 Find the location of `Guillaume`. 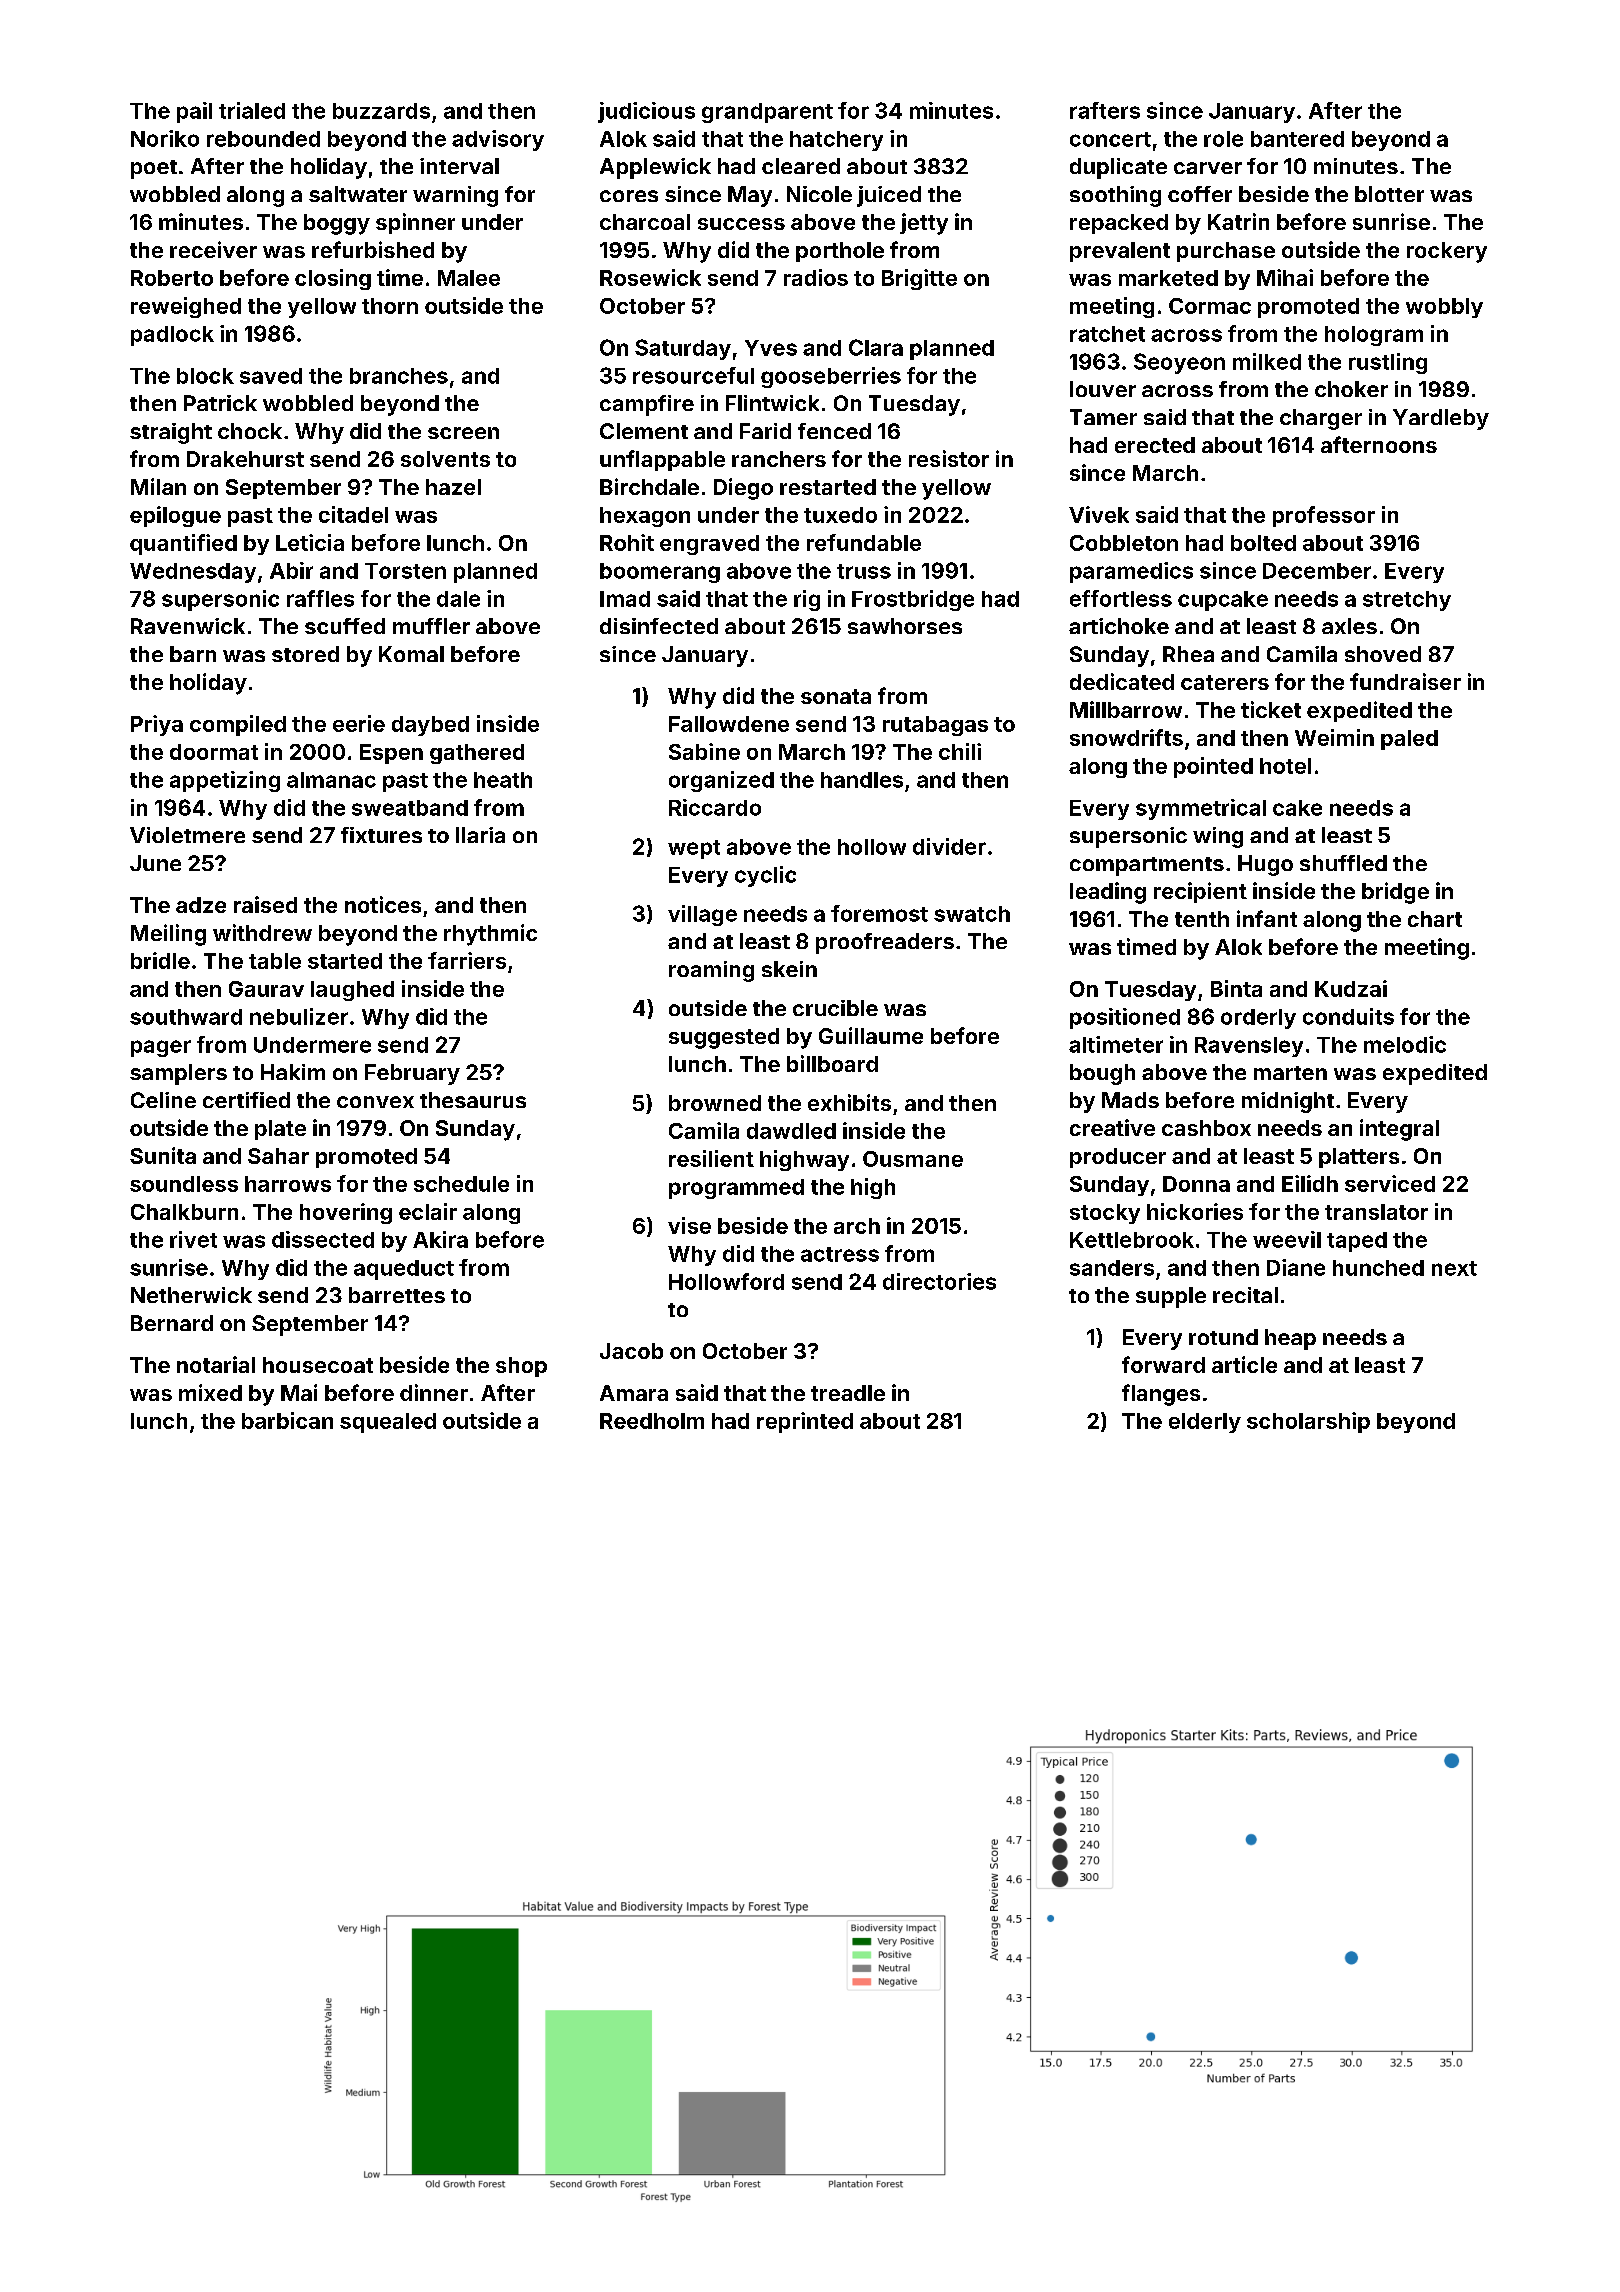

Guillaume is located at coordinates (871, 1035).
